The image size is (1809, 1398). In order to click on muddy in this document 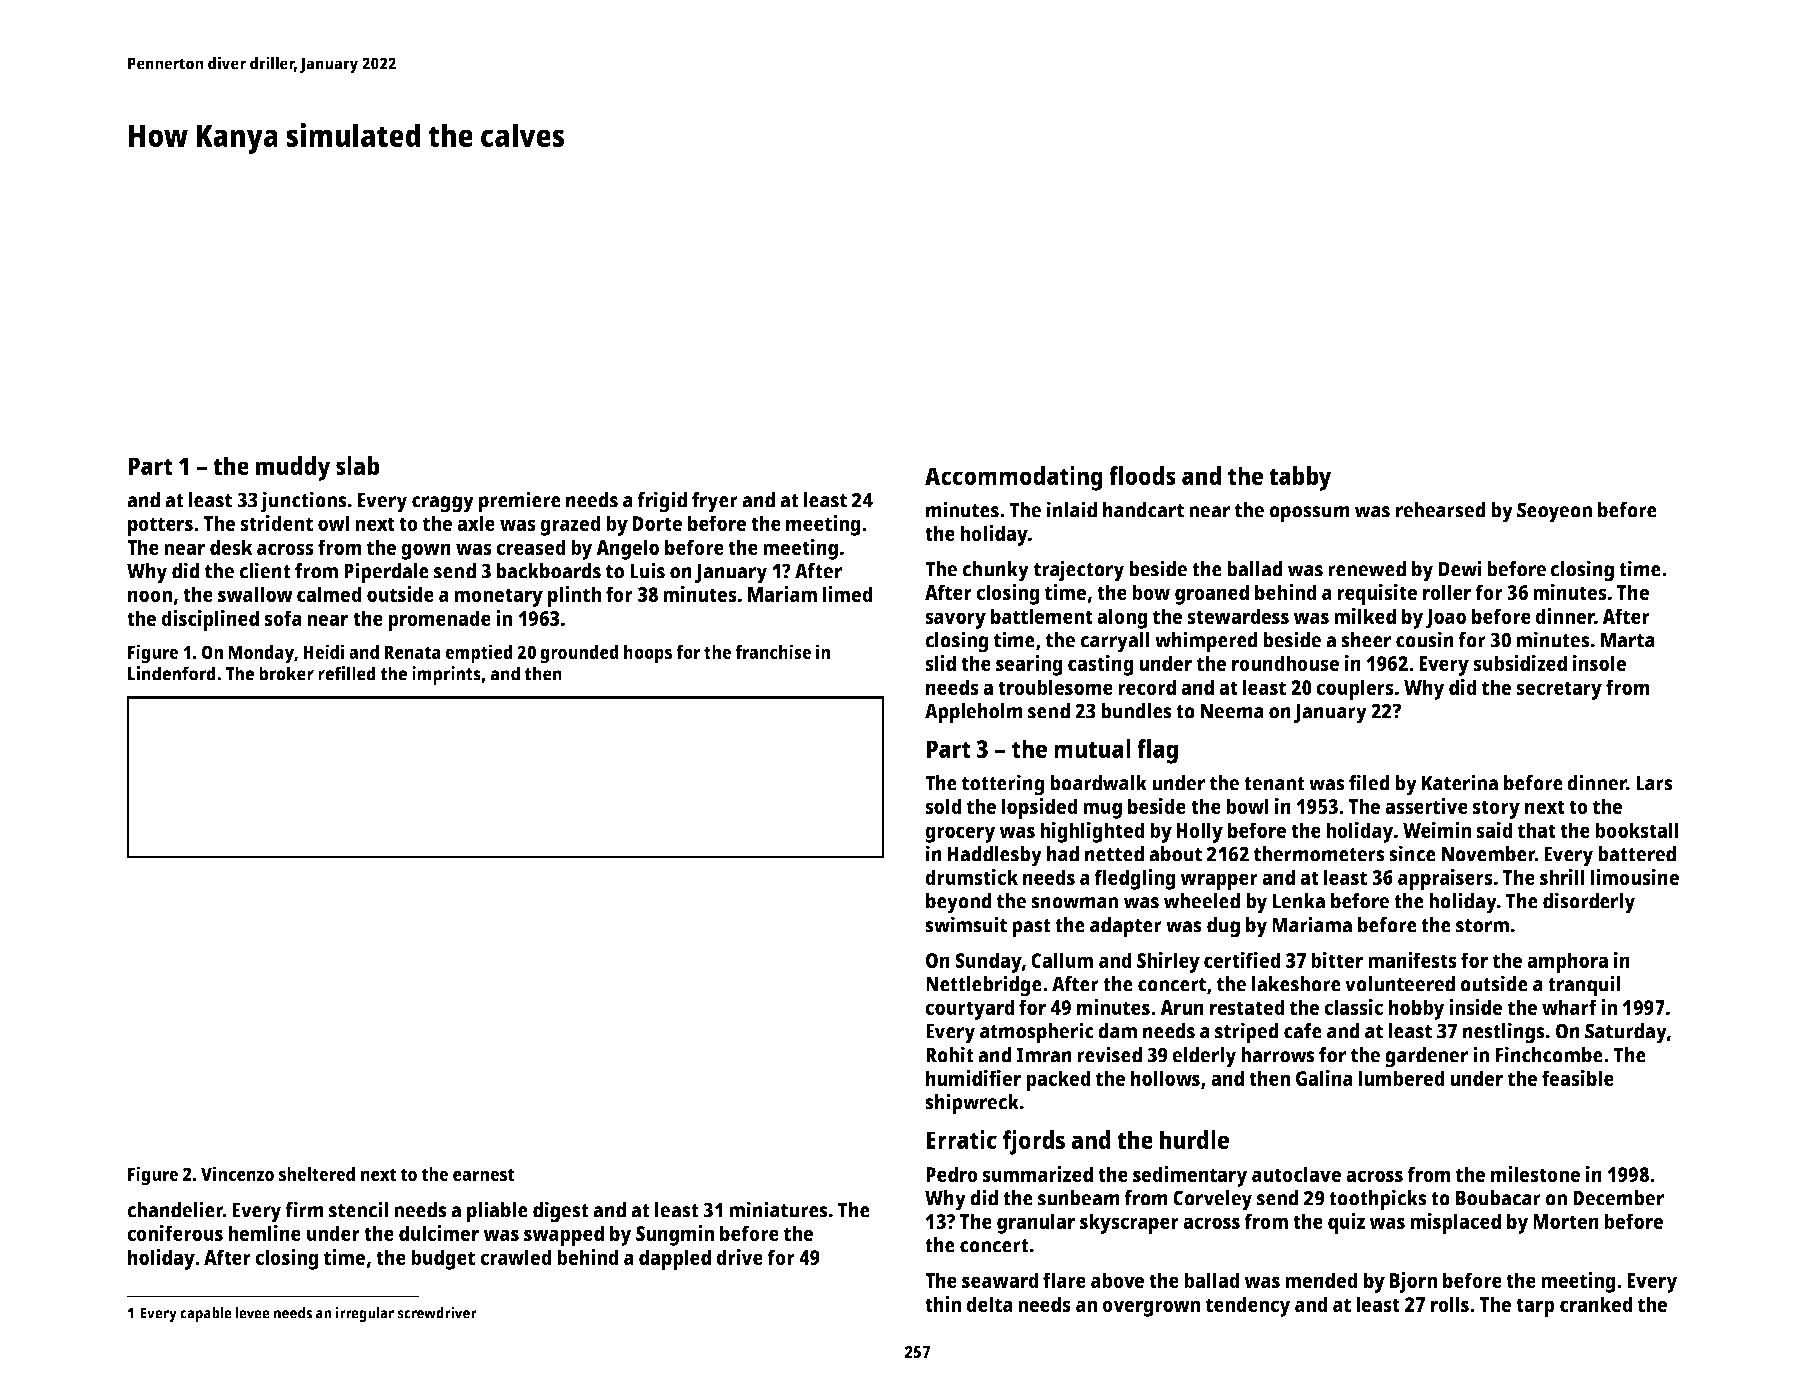, I will do `click(293, 468)`.
